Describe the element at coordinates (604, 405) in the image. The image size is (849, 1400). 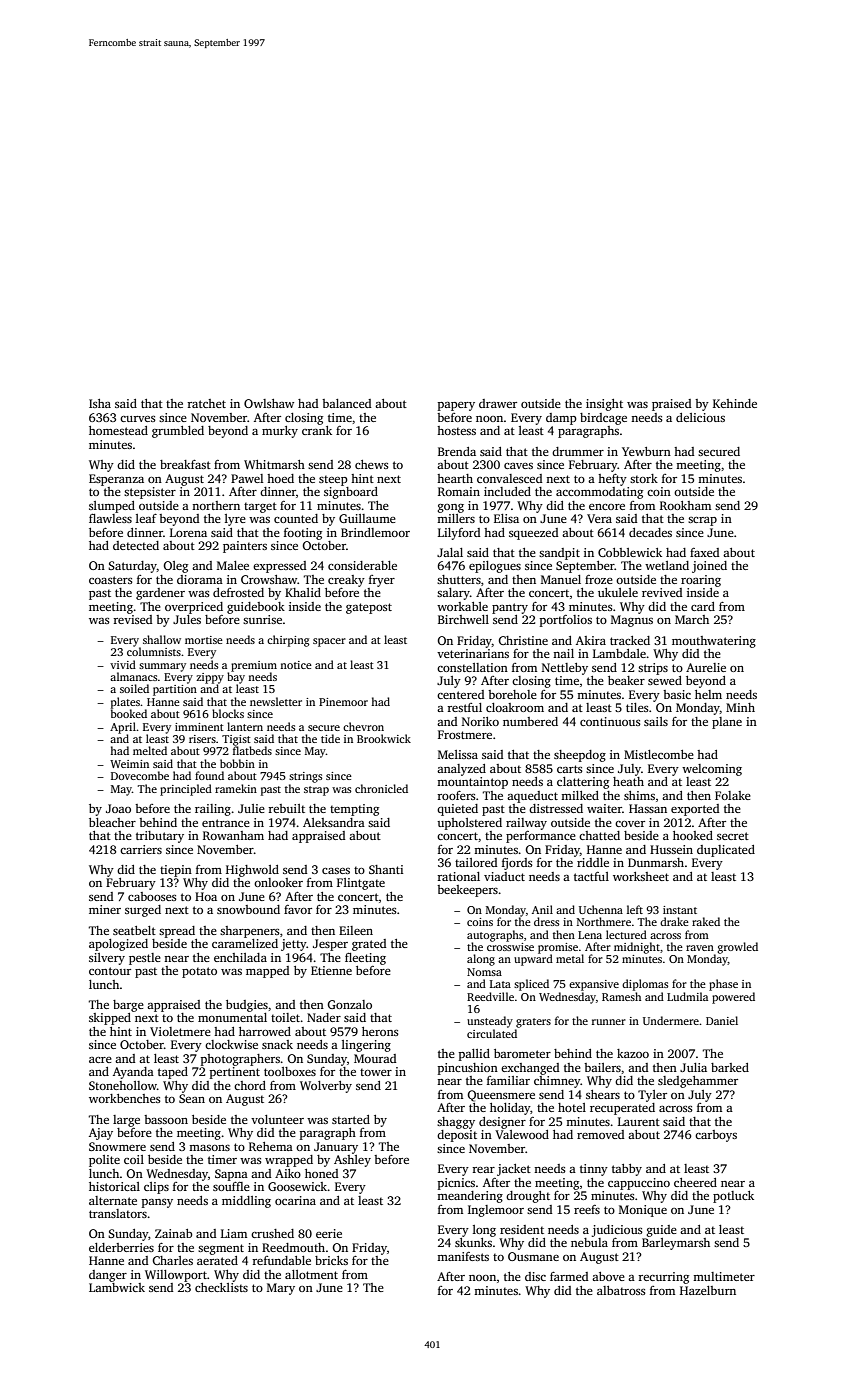
I see `insight` at that location.
